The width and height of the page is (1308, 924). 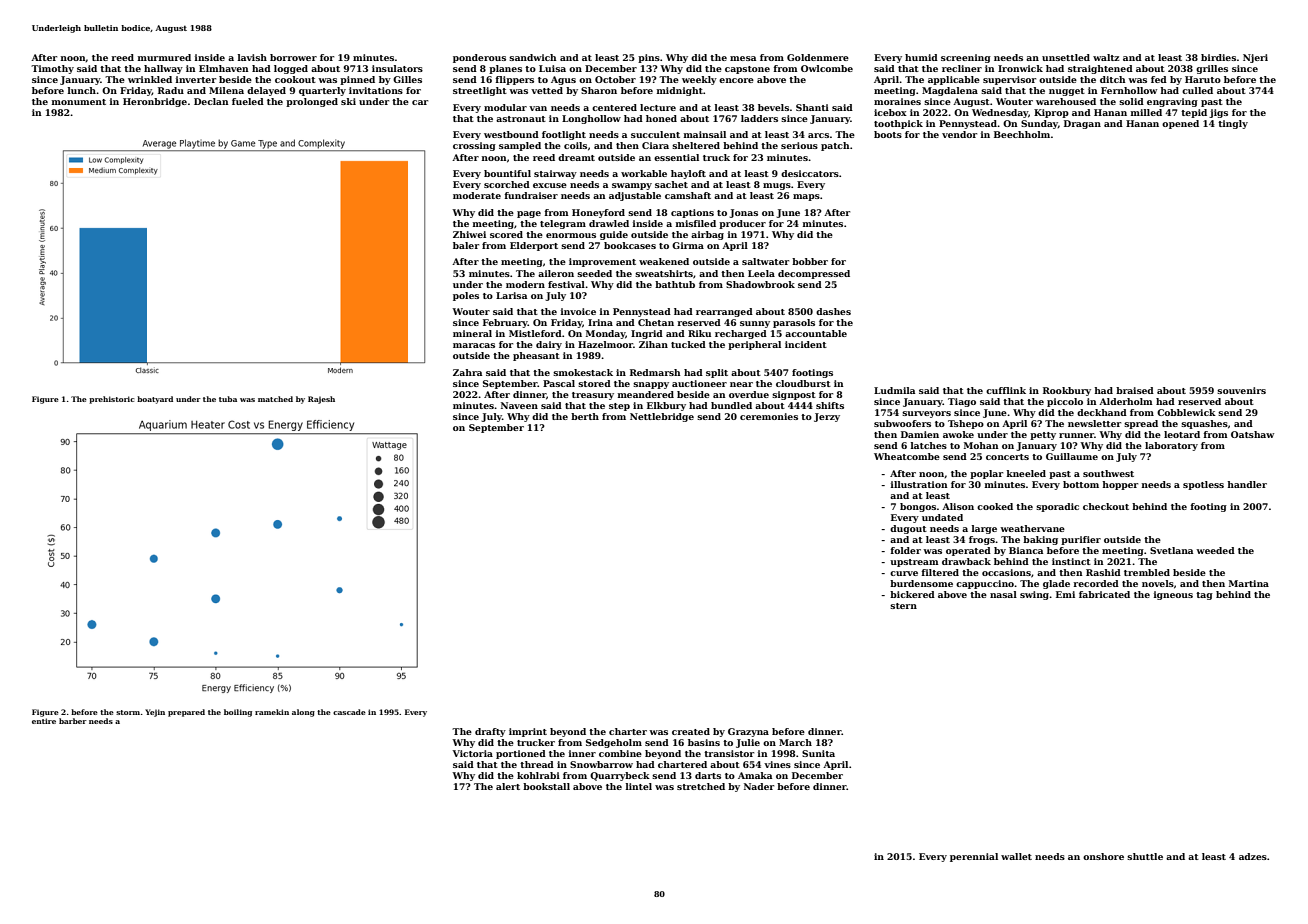 I want to click on alert, so click(x=508, y=786).
